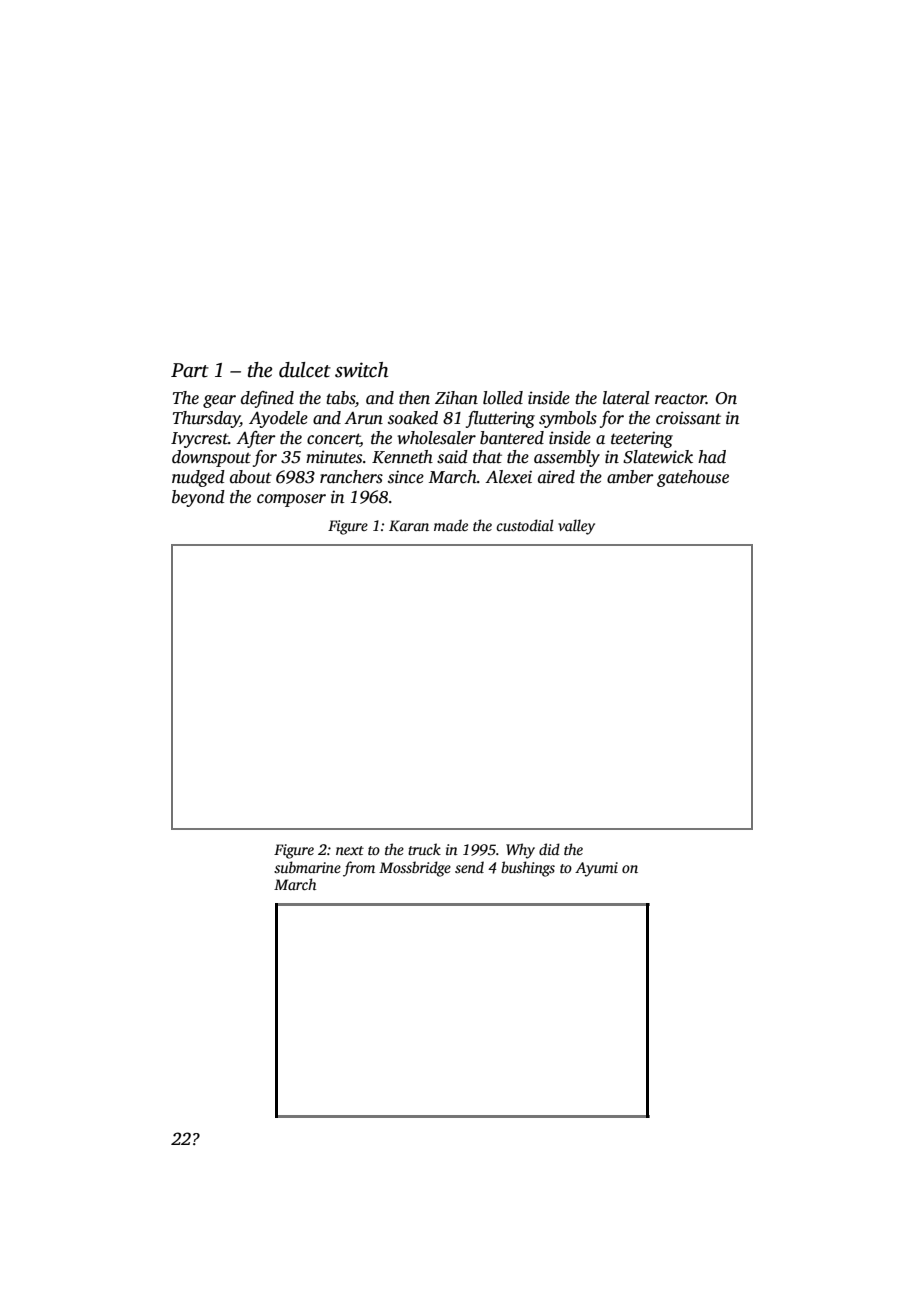 The image size is (924, 1311). I want to click on Ayumi, so click(596, 869).
